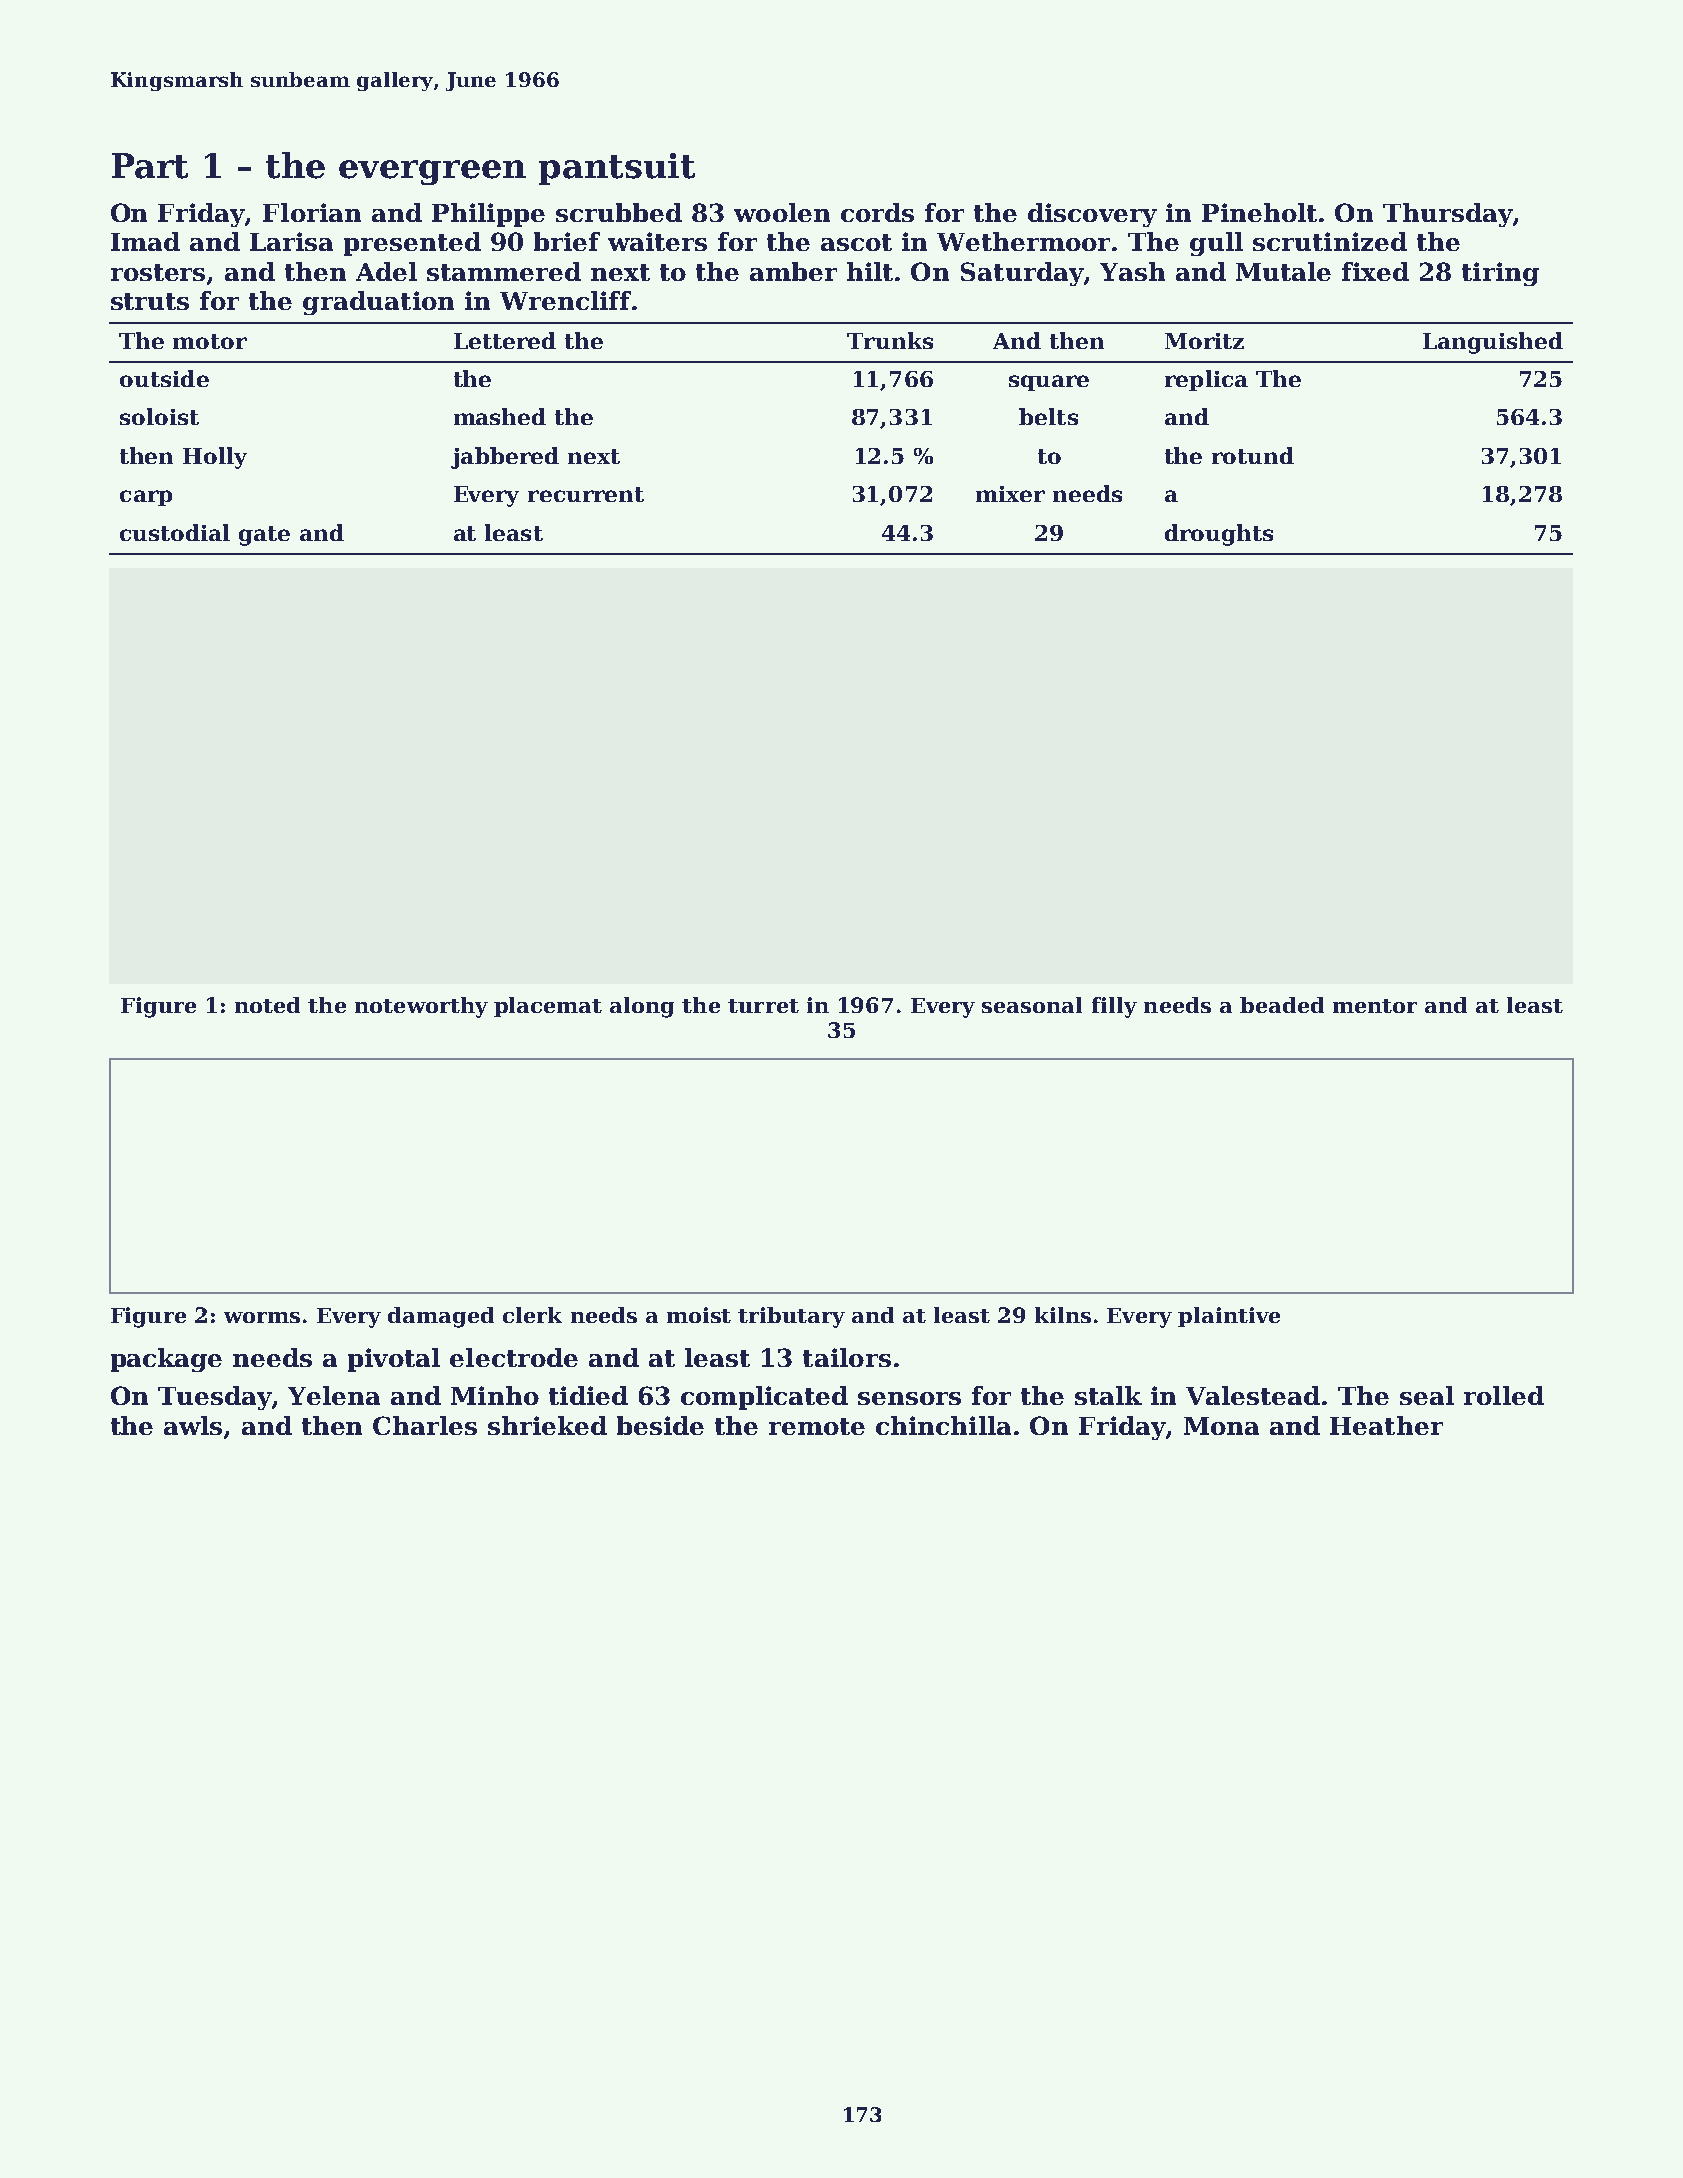 The width and height of the screenshot is (1683, 2178). I want to click on mentor, so click(1375, 1006).
